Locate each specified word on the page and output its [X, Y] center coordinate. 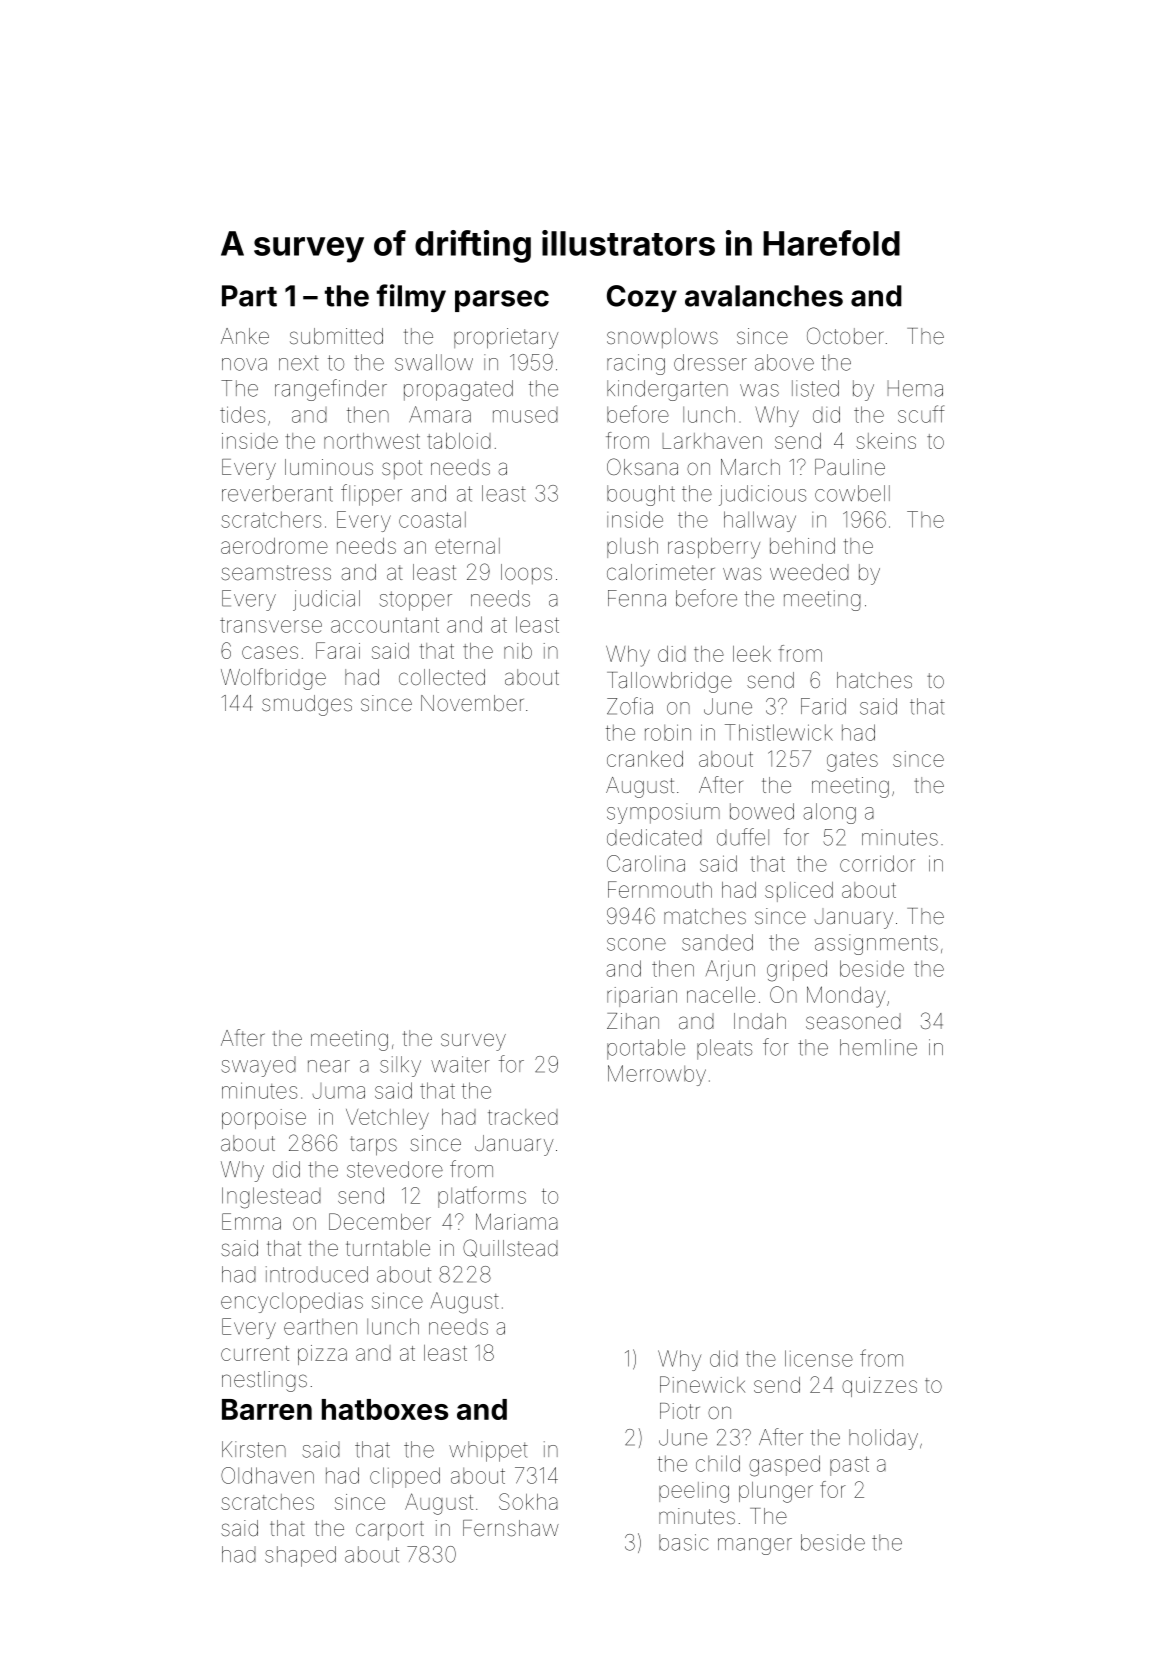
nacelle [721, 995]
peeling [694, 1492]
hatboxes [385, 1409]
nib [518, 651]
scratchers [271, 519]
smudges [307, 705]
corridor [877, 863]
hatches [874, 680]
